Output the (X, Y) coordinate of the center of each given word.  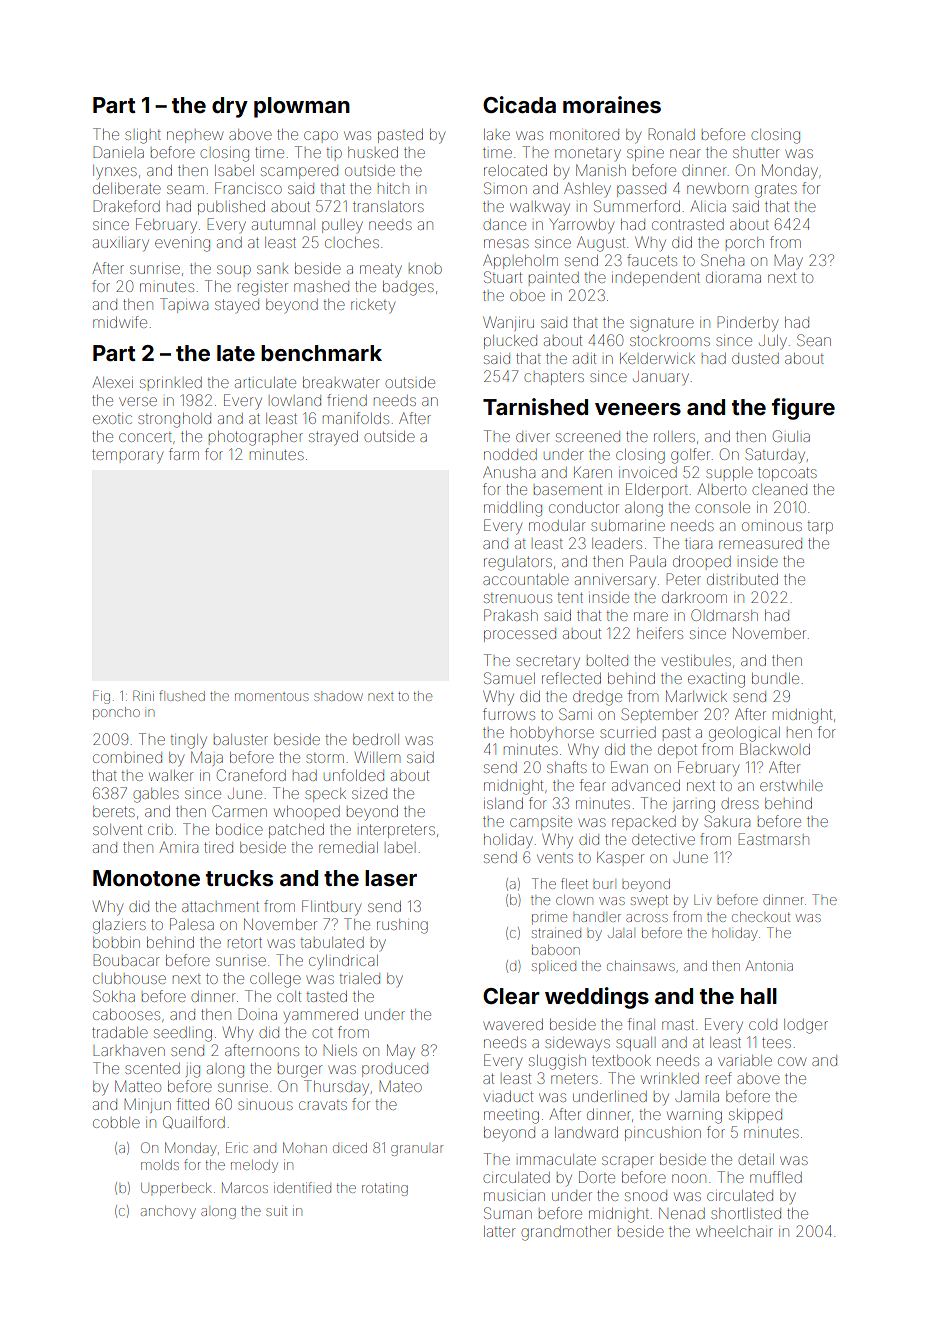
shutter (756, 152)
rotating (385, 1189)
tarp (820, 527)
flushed (182, 695)
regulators (518, 563)
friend (347, 400)
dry (230, 107)
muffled (776, 1177)
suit (276, 1211)
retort (245, 943)
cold (763, 1024)
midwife (120, 322)
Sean (814, 340)
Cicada (519, 104)
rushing (402, 926)
